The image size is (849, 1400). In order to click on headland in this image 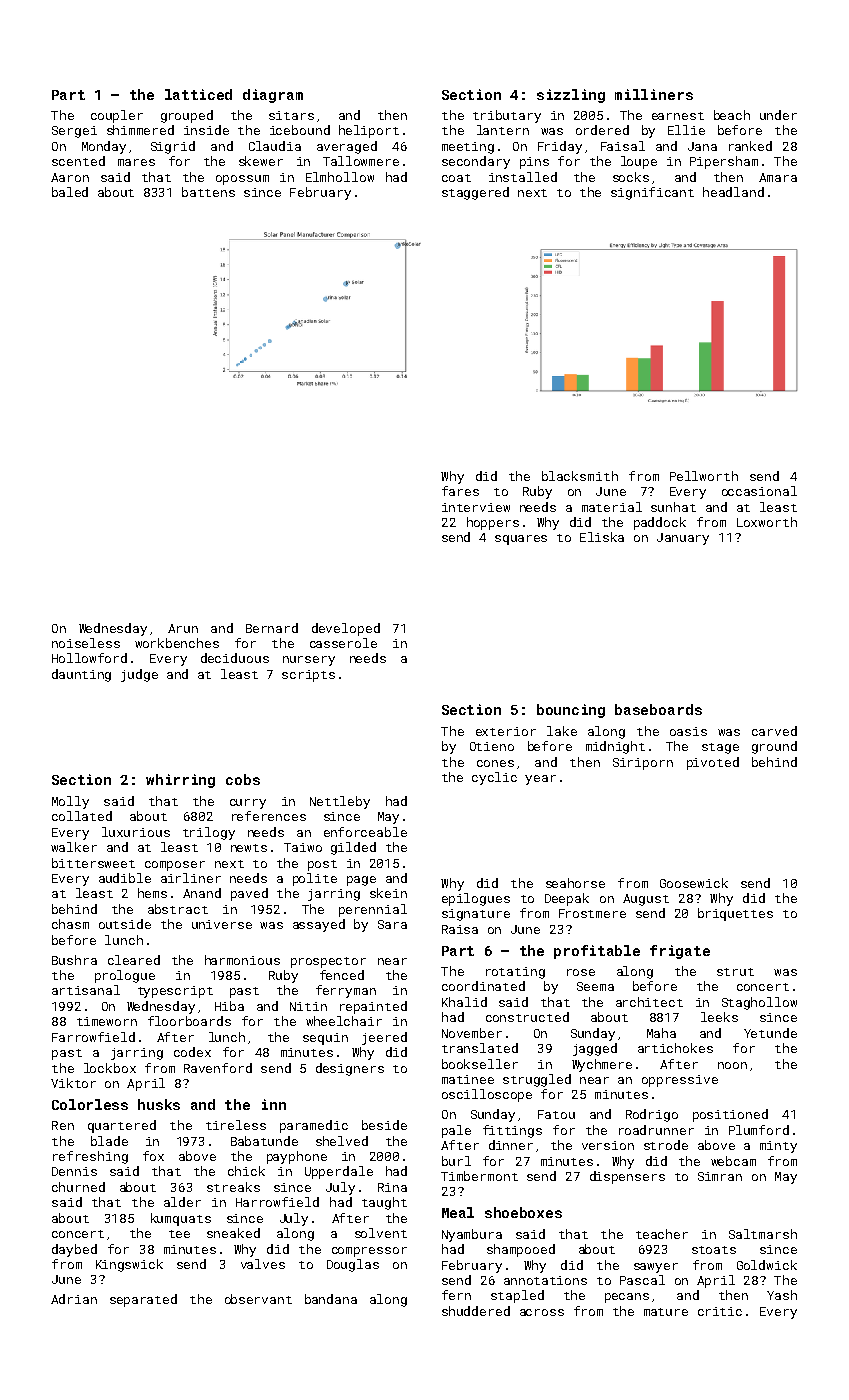, I will do `click(733, 192)`.
